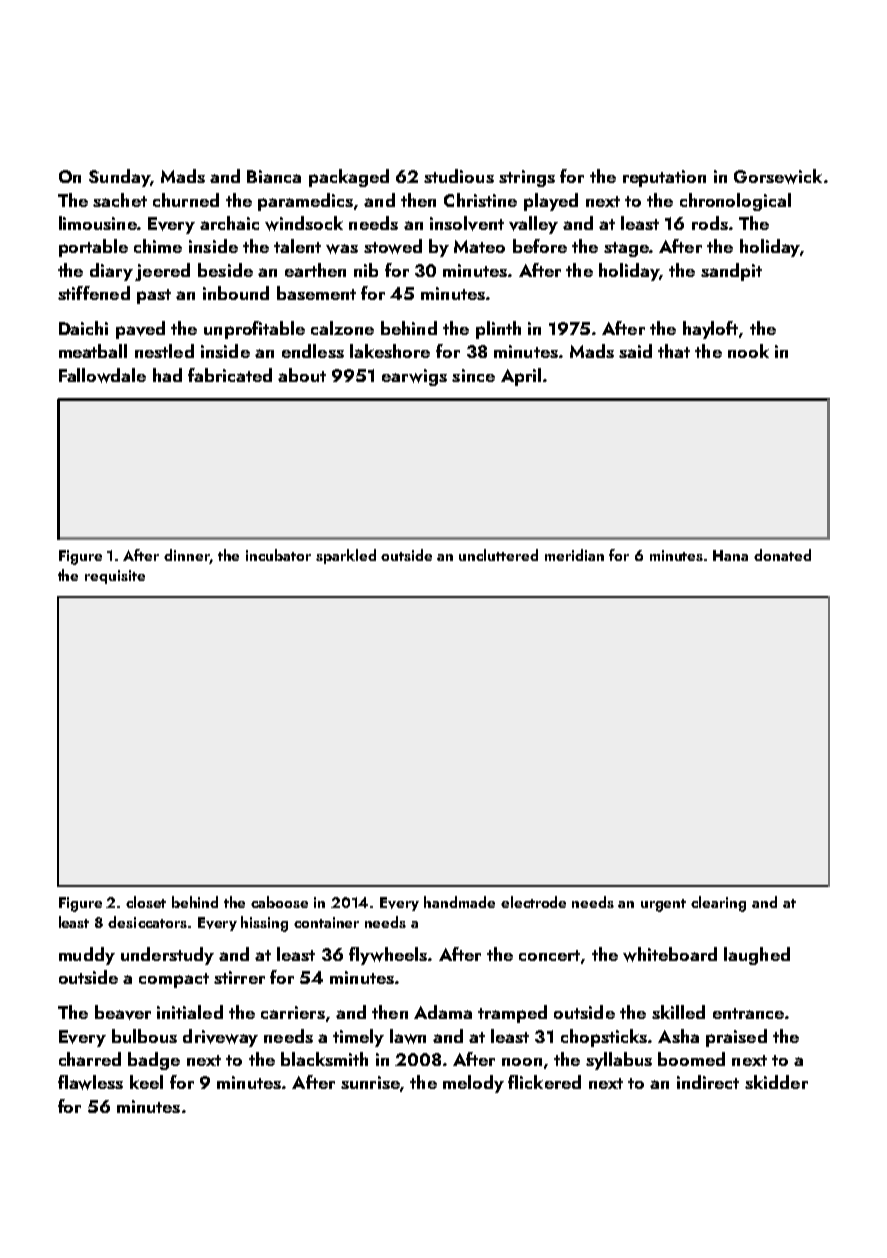 The image size is (887, 1258). I want to click on clearing, so click(718, 904).
